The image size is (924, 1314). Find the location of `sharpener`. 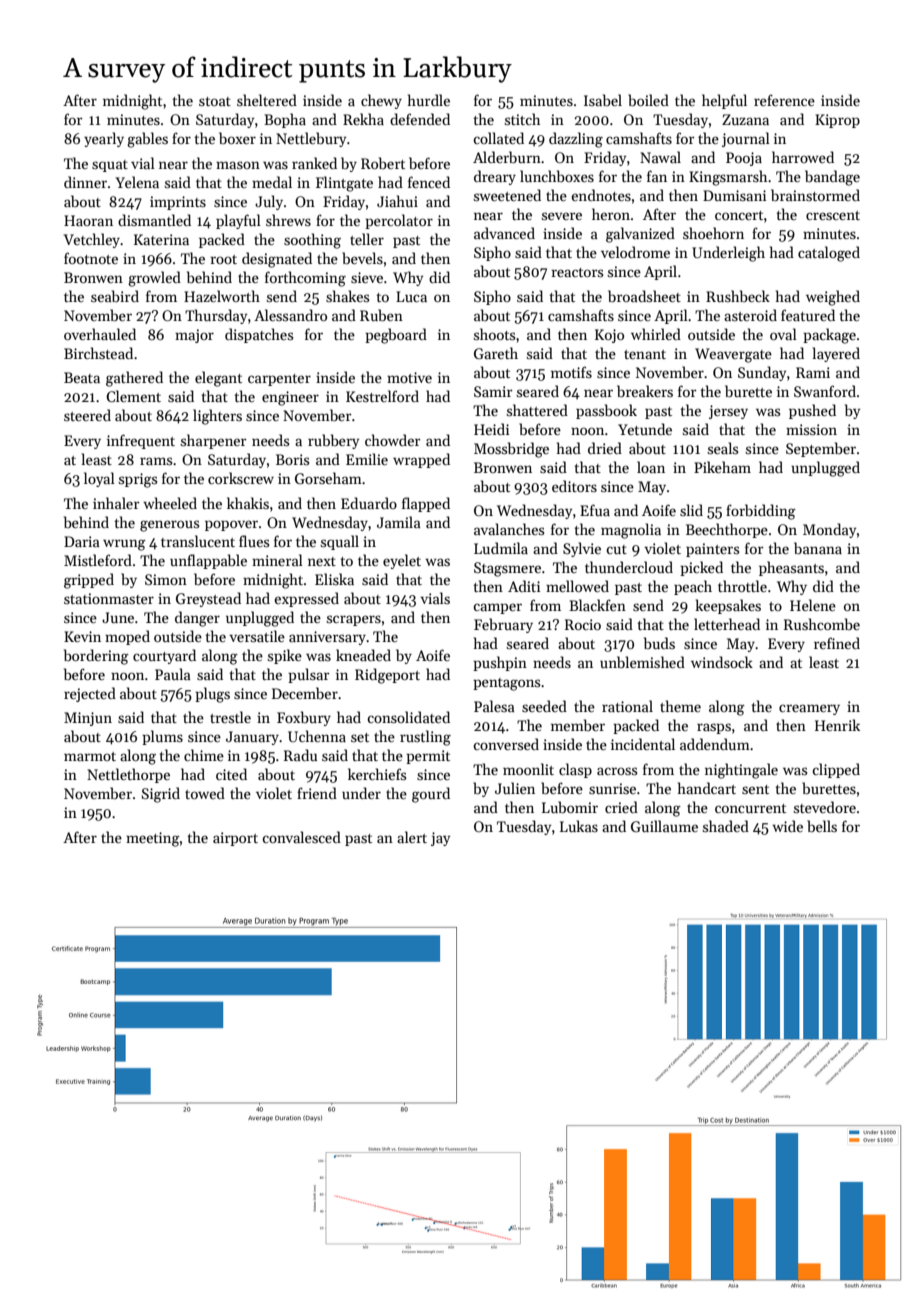

sharpener is located at coordinates (214, 441).
